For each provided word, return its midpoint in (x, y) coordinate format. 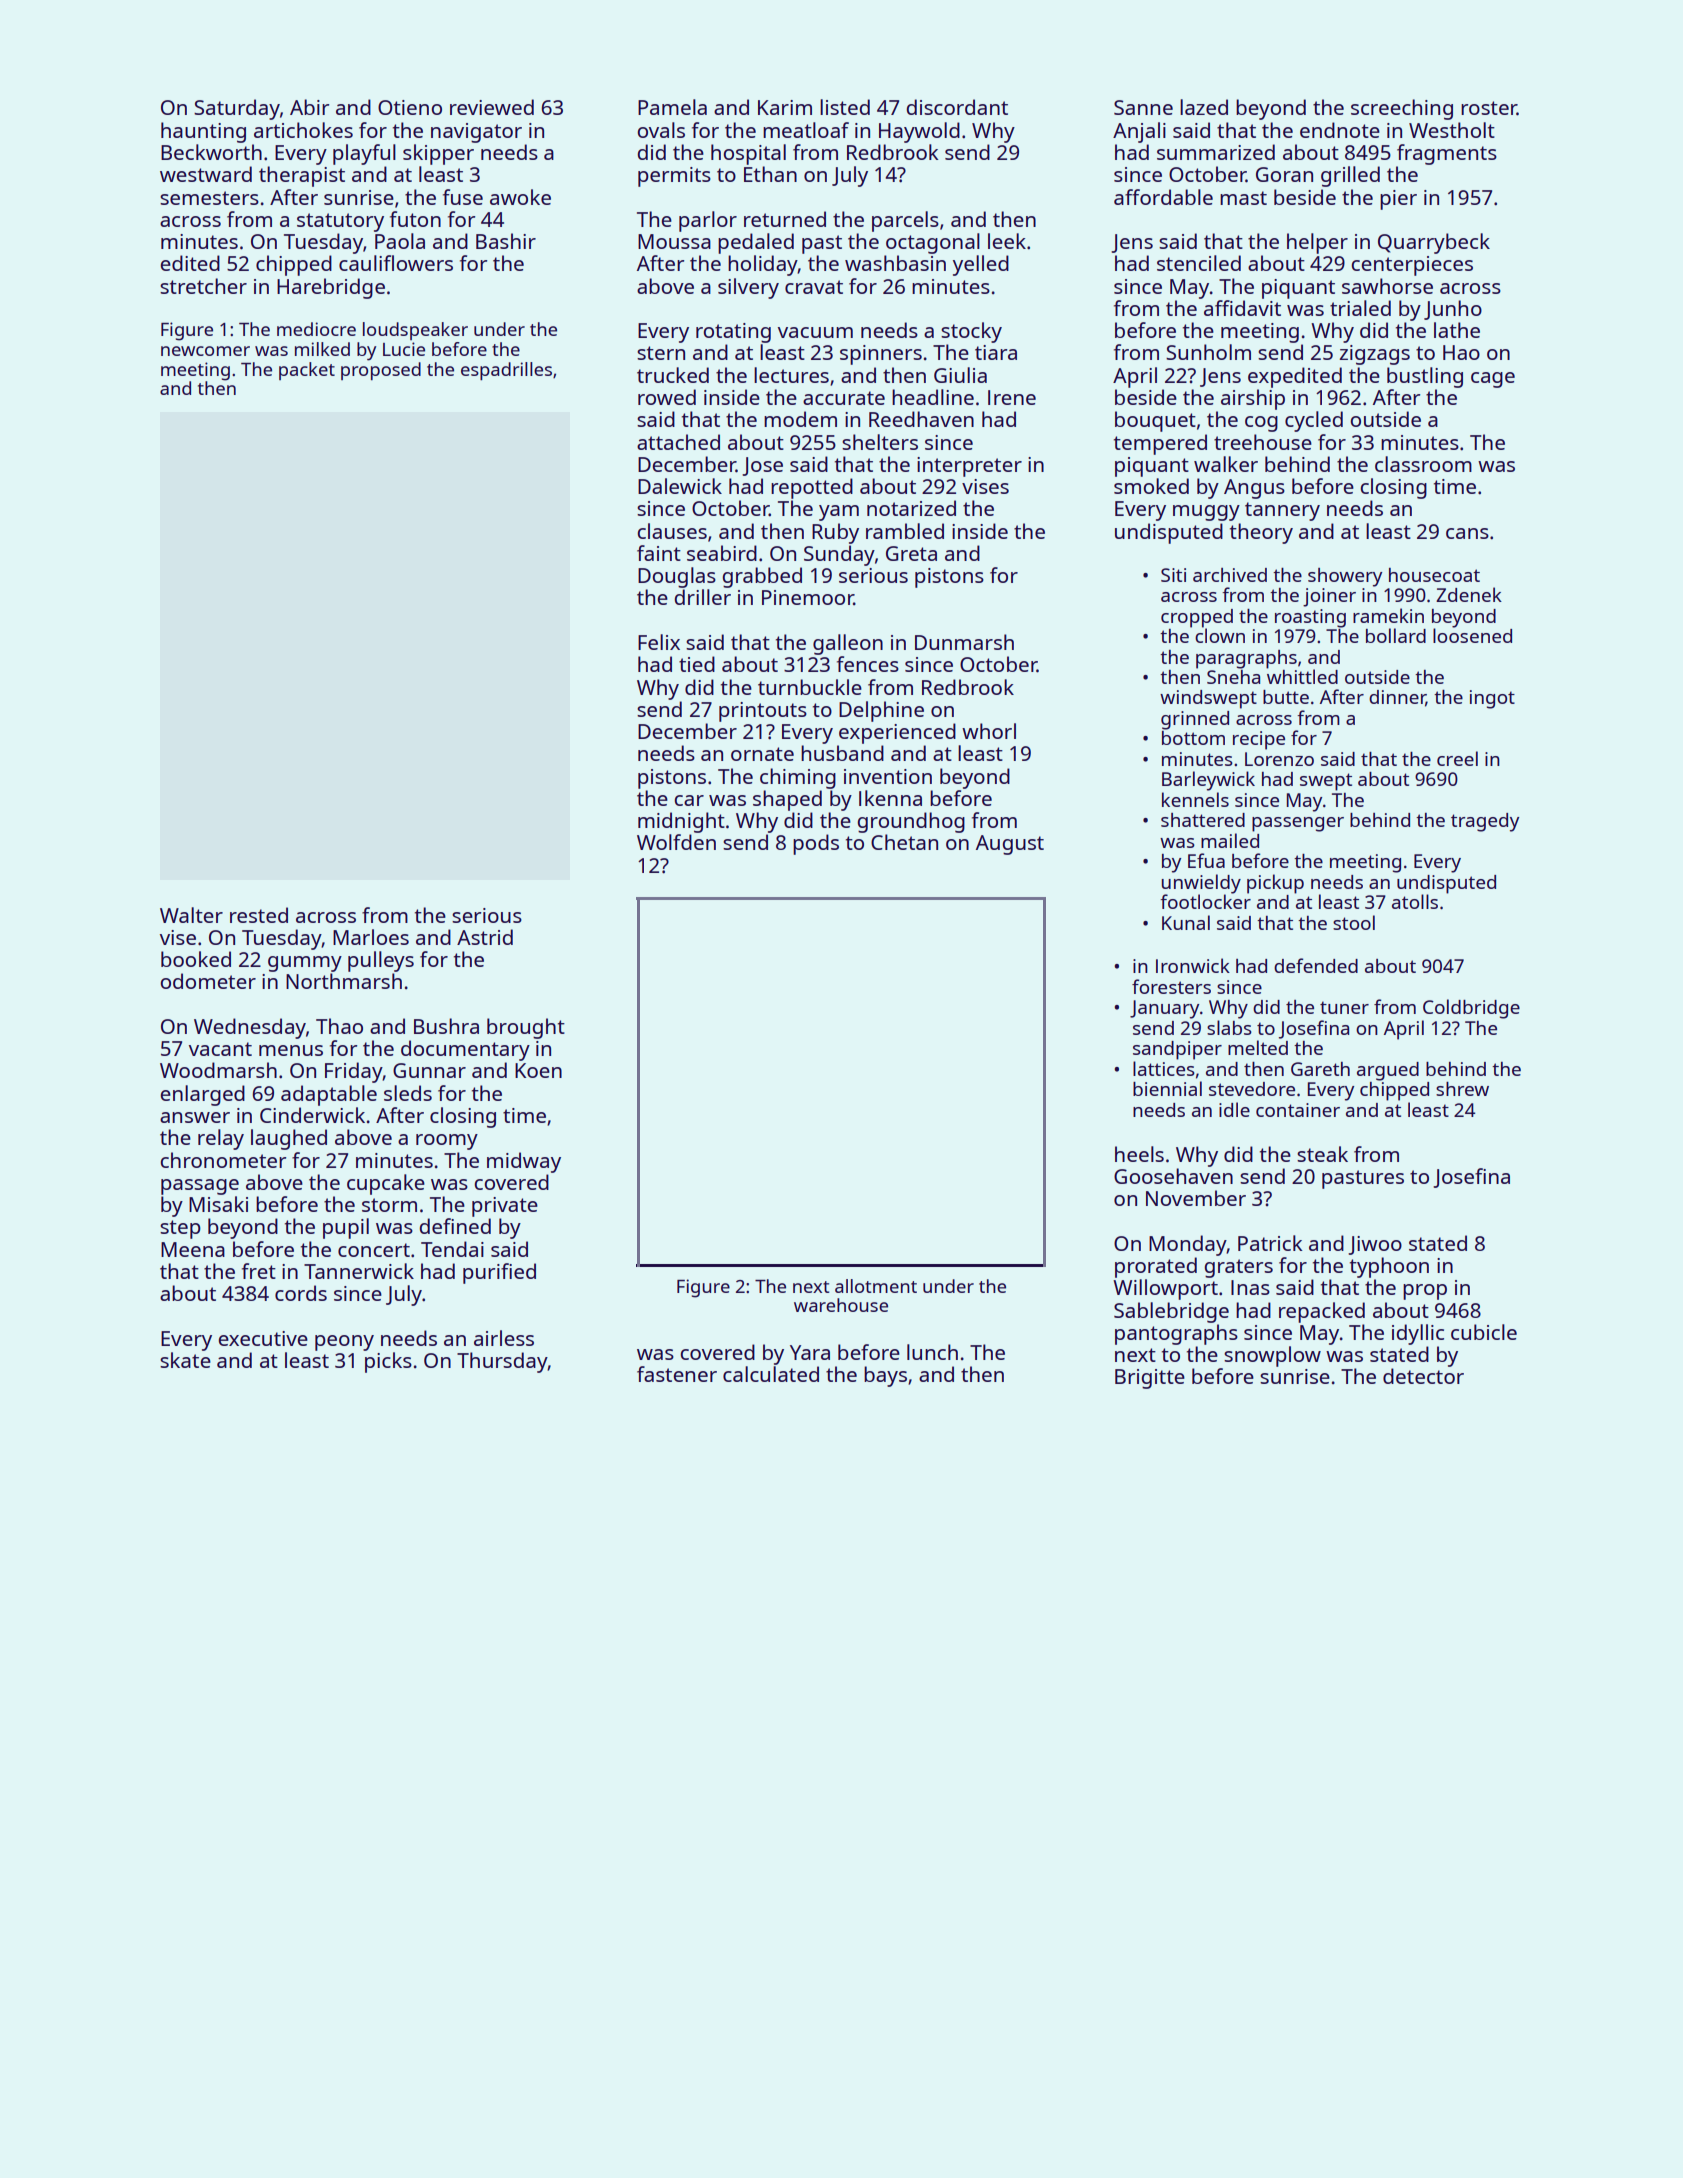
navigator (476, 133)
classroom (1423, 464)
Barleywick (1208, 781)
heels (1139, 1154)
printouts (763, 712)
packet (307, 371)
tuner (1344, 1007)
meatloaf (806, 130)
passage (200, 1187)
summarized (1216, 152)
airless (504, 1338)
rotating (733, 333)
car (689, 800)
